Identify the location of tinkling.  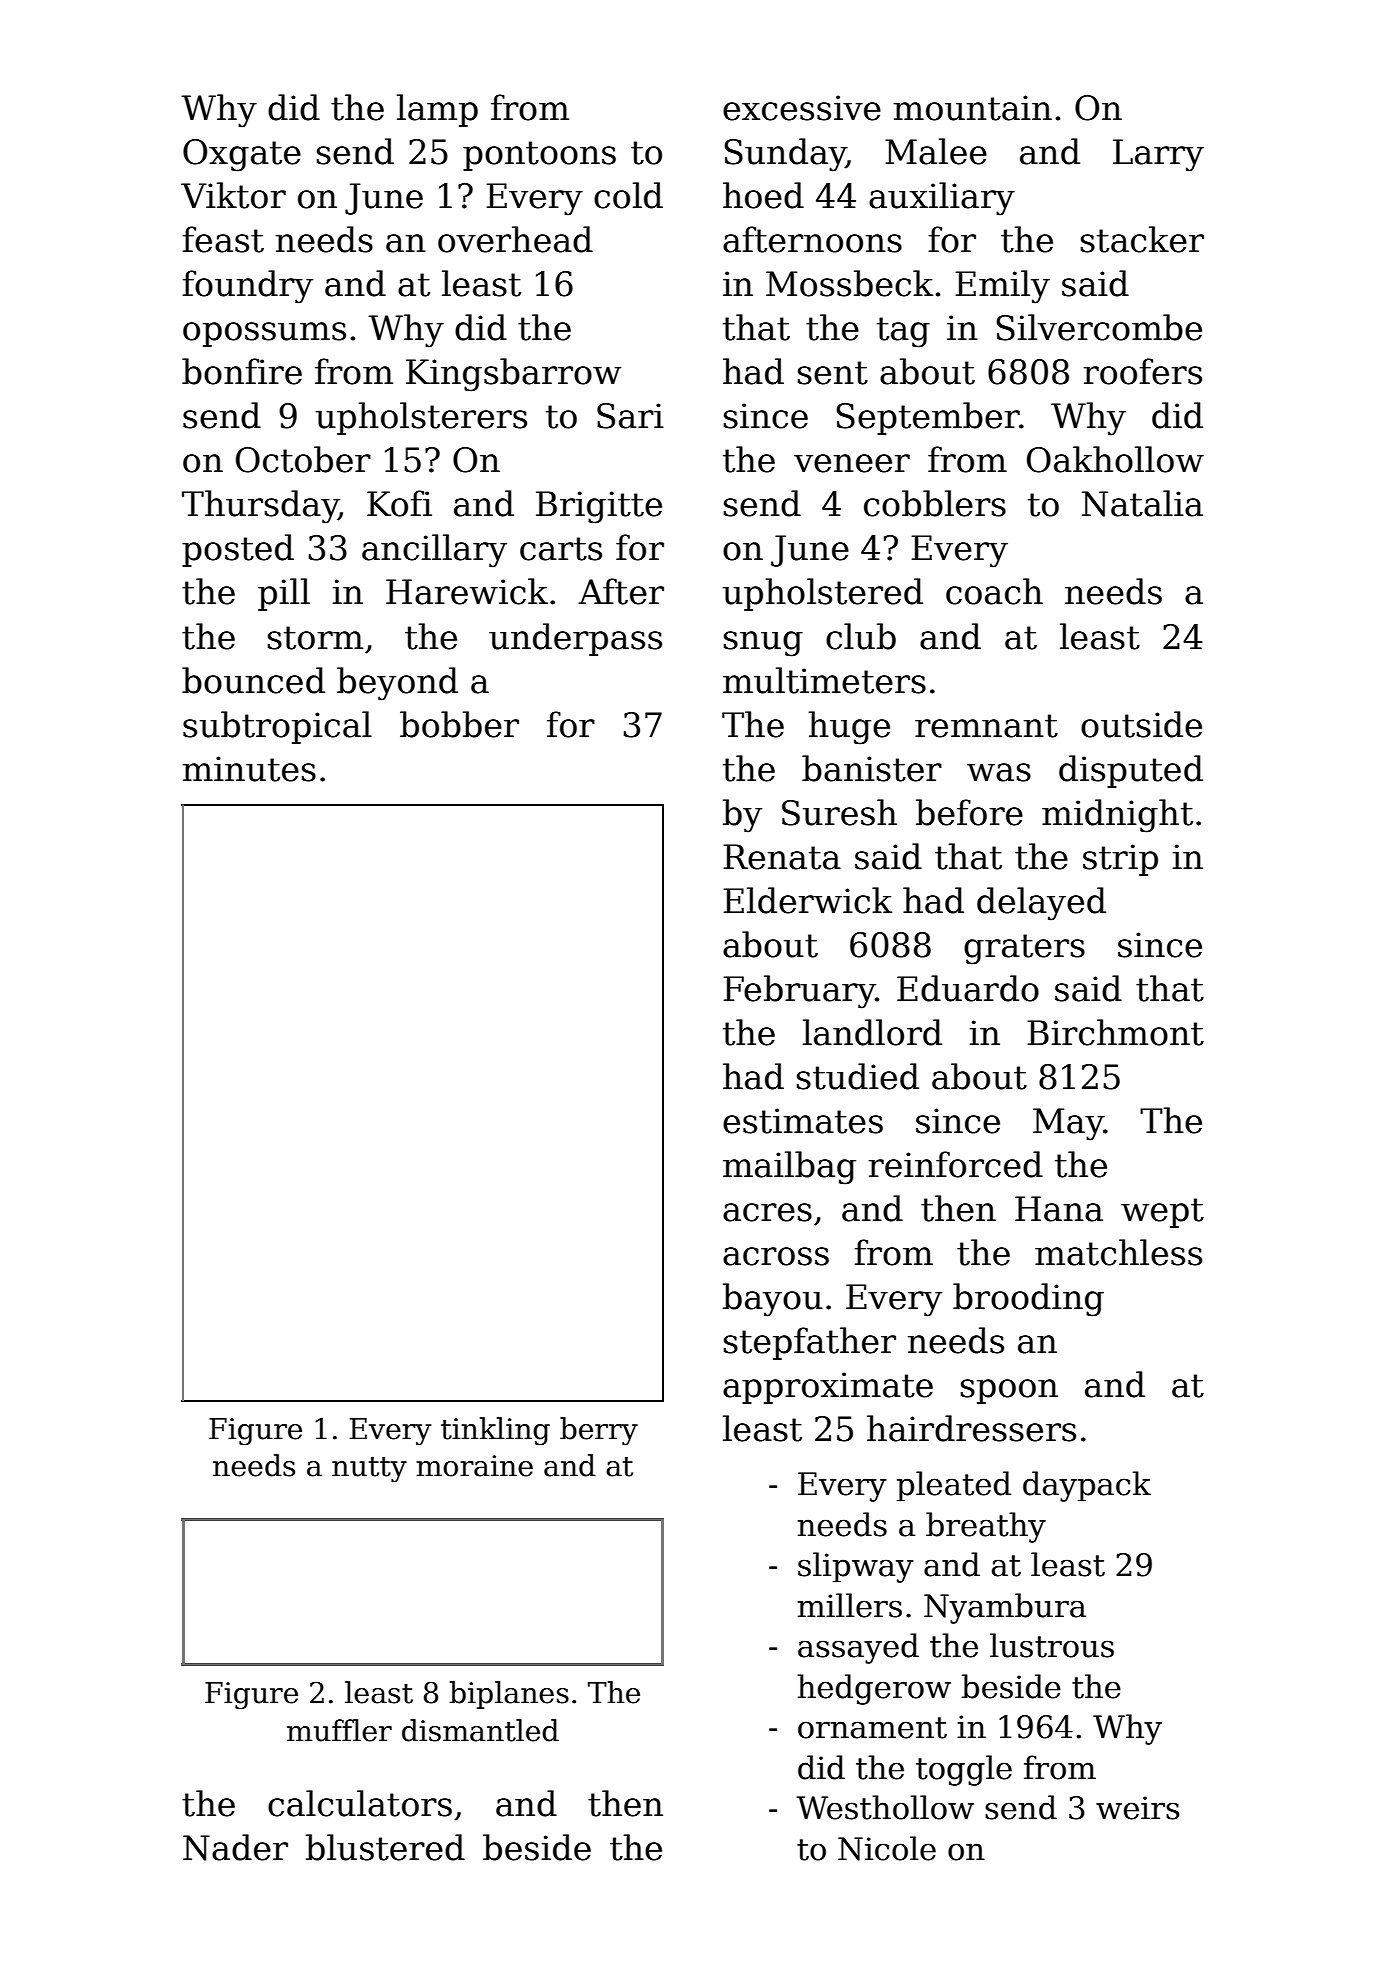
(495, 1431).
